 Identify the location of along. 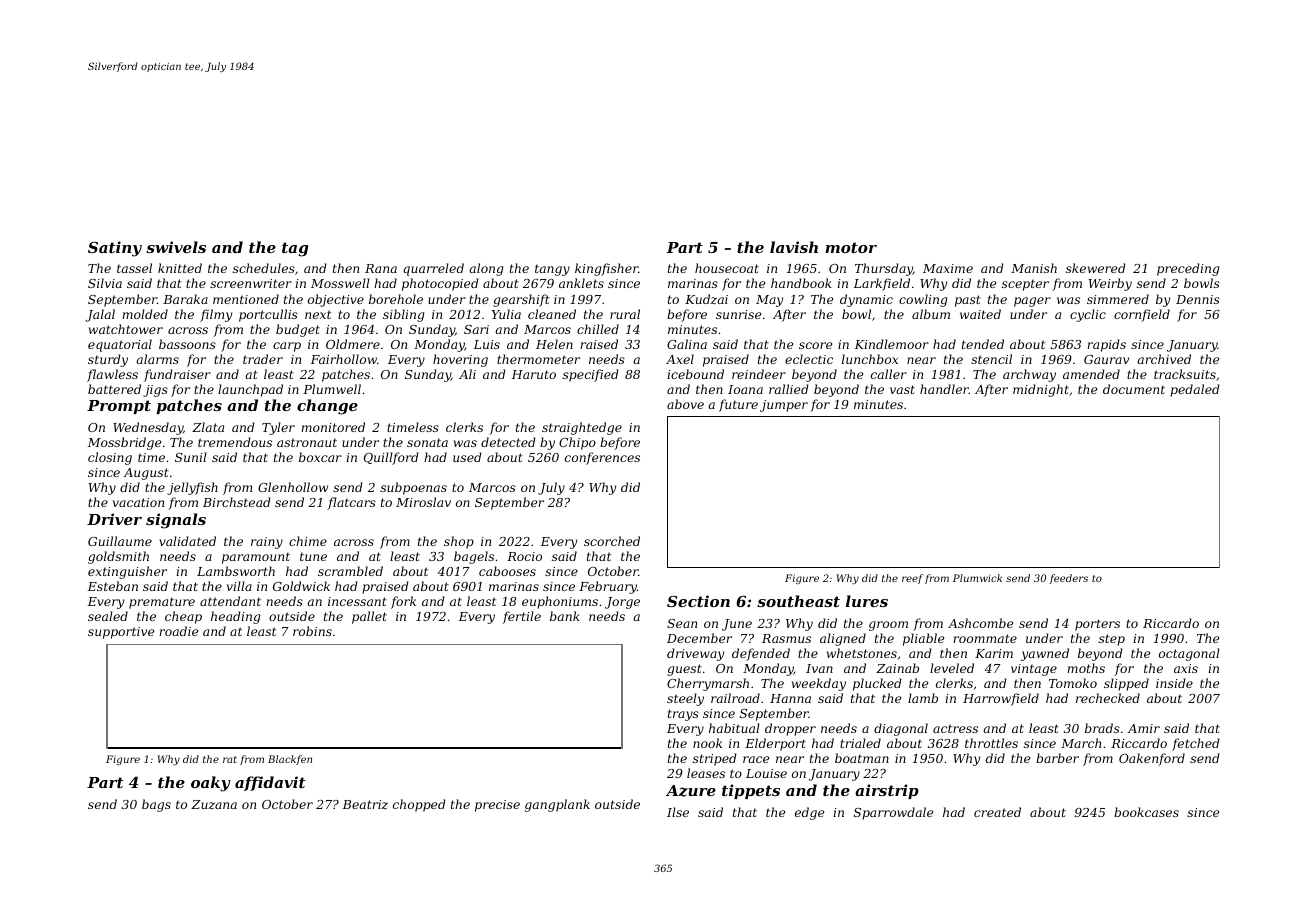
(486, 269).
